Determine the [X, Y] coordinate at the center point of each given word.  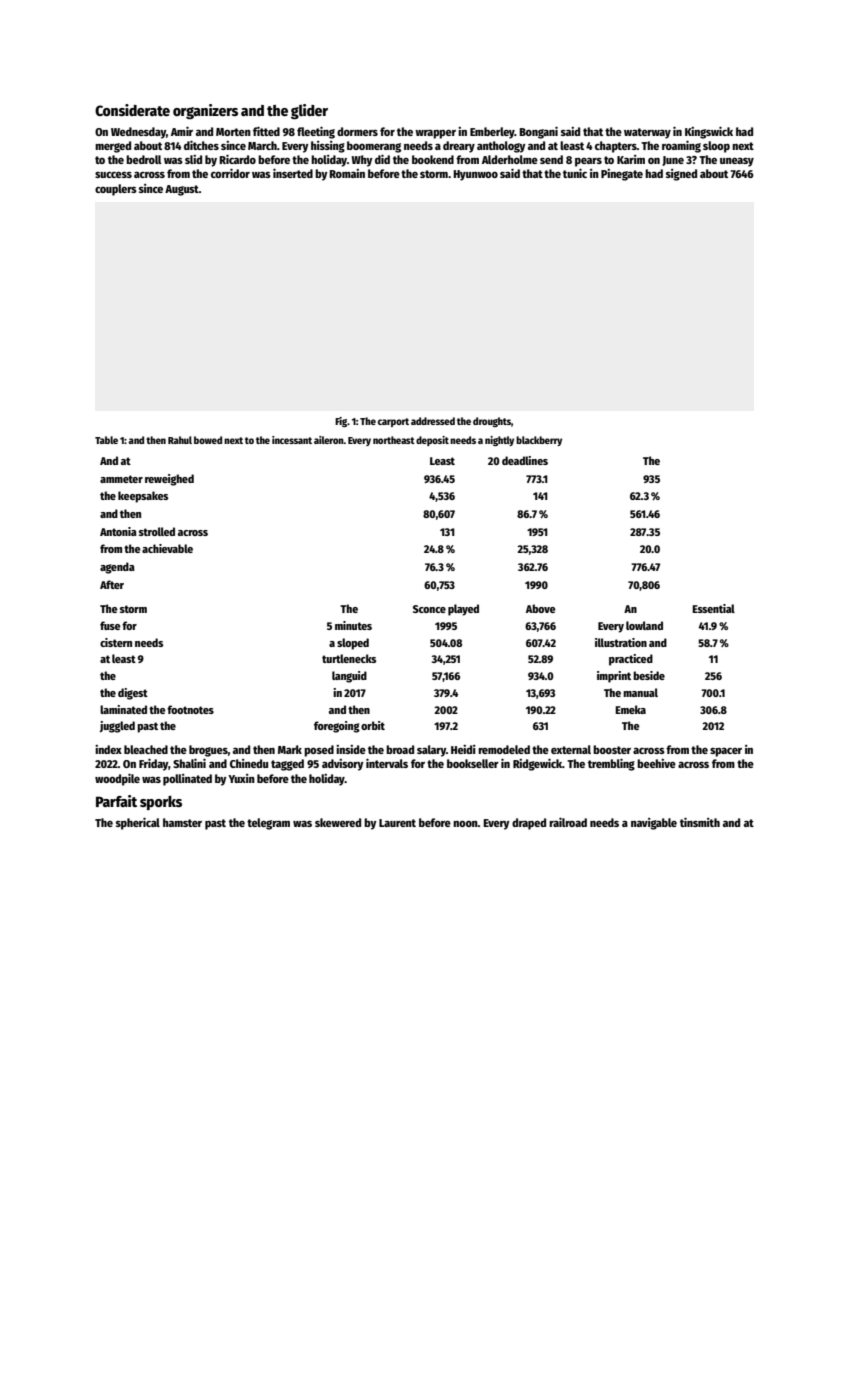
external [571, 749]
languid [349, 677]
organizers [205, 112]
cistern [116, 642]
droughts [492, 422]
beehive [656, 763]
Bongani [538, 132]
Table [106, 440]
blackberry [539, 441]
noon [465, 823]
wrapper [435, 134]
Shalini [189, 763]
